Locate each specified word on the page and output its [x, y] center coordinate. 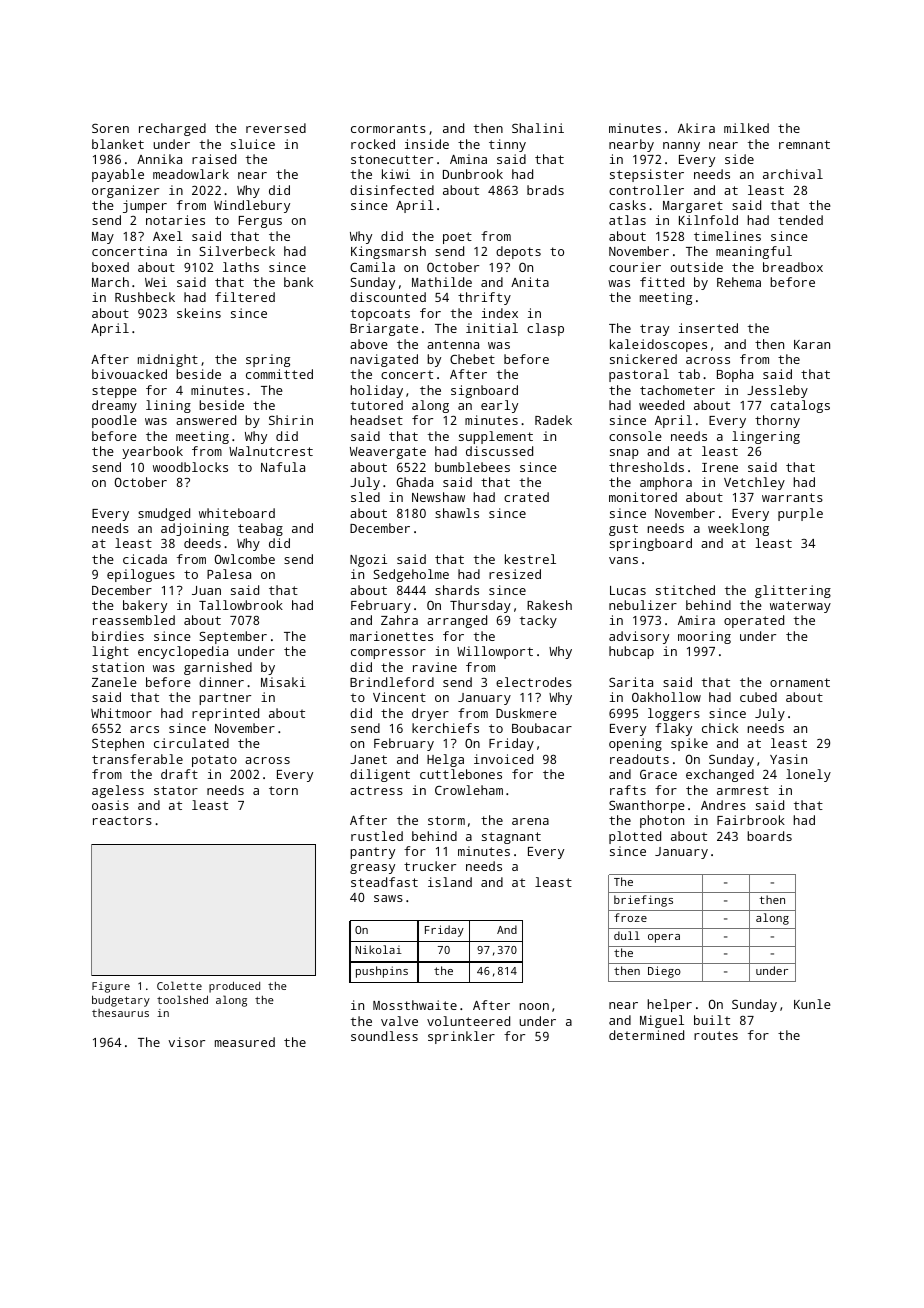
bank [298, 282]
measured [245, 1042]
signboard [484, 391]
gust [623, 530]
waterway [800, 607]
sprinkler [461, 1037]
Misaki [283, 682]
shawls [457, 513]
